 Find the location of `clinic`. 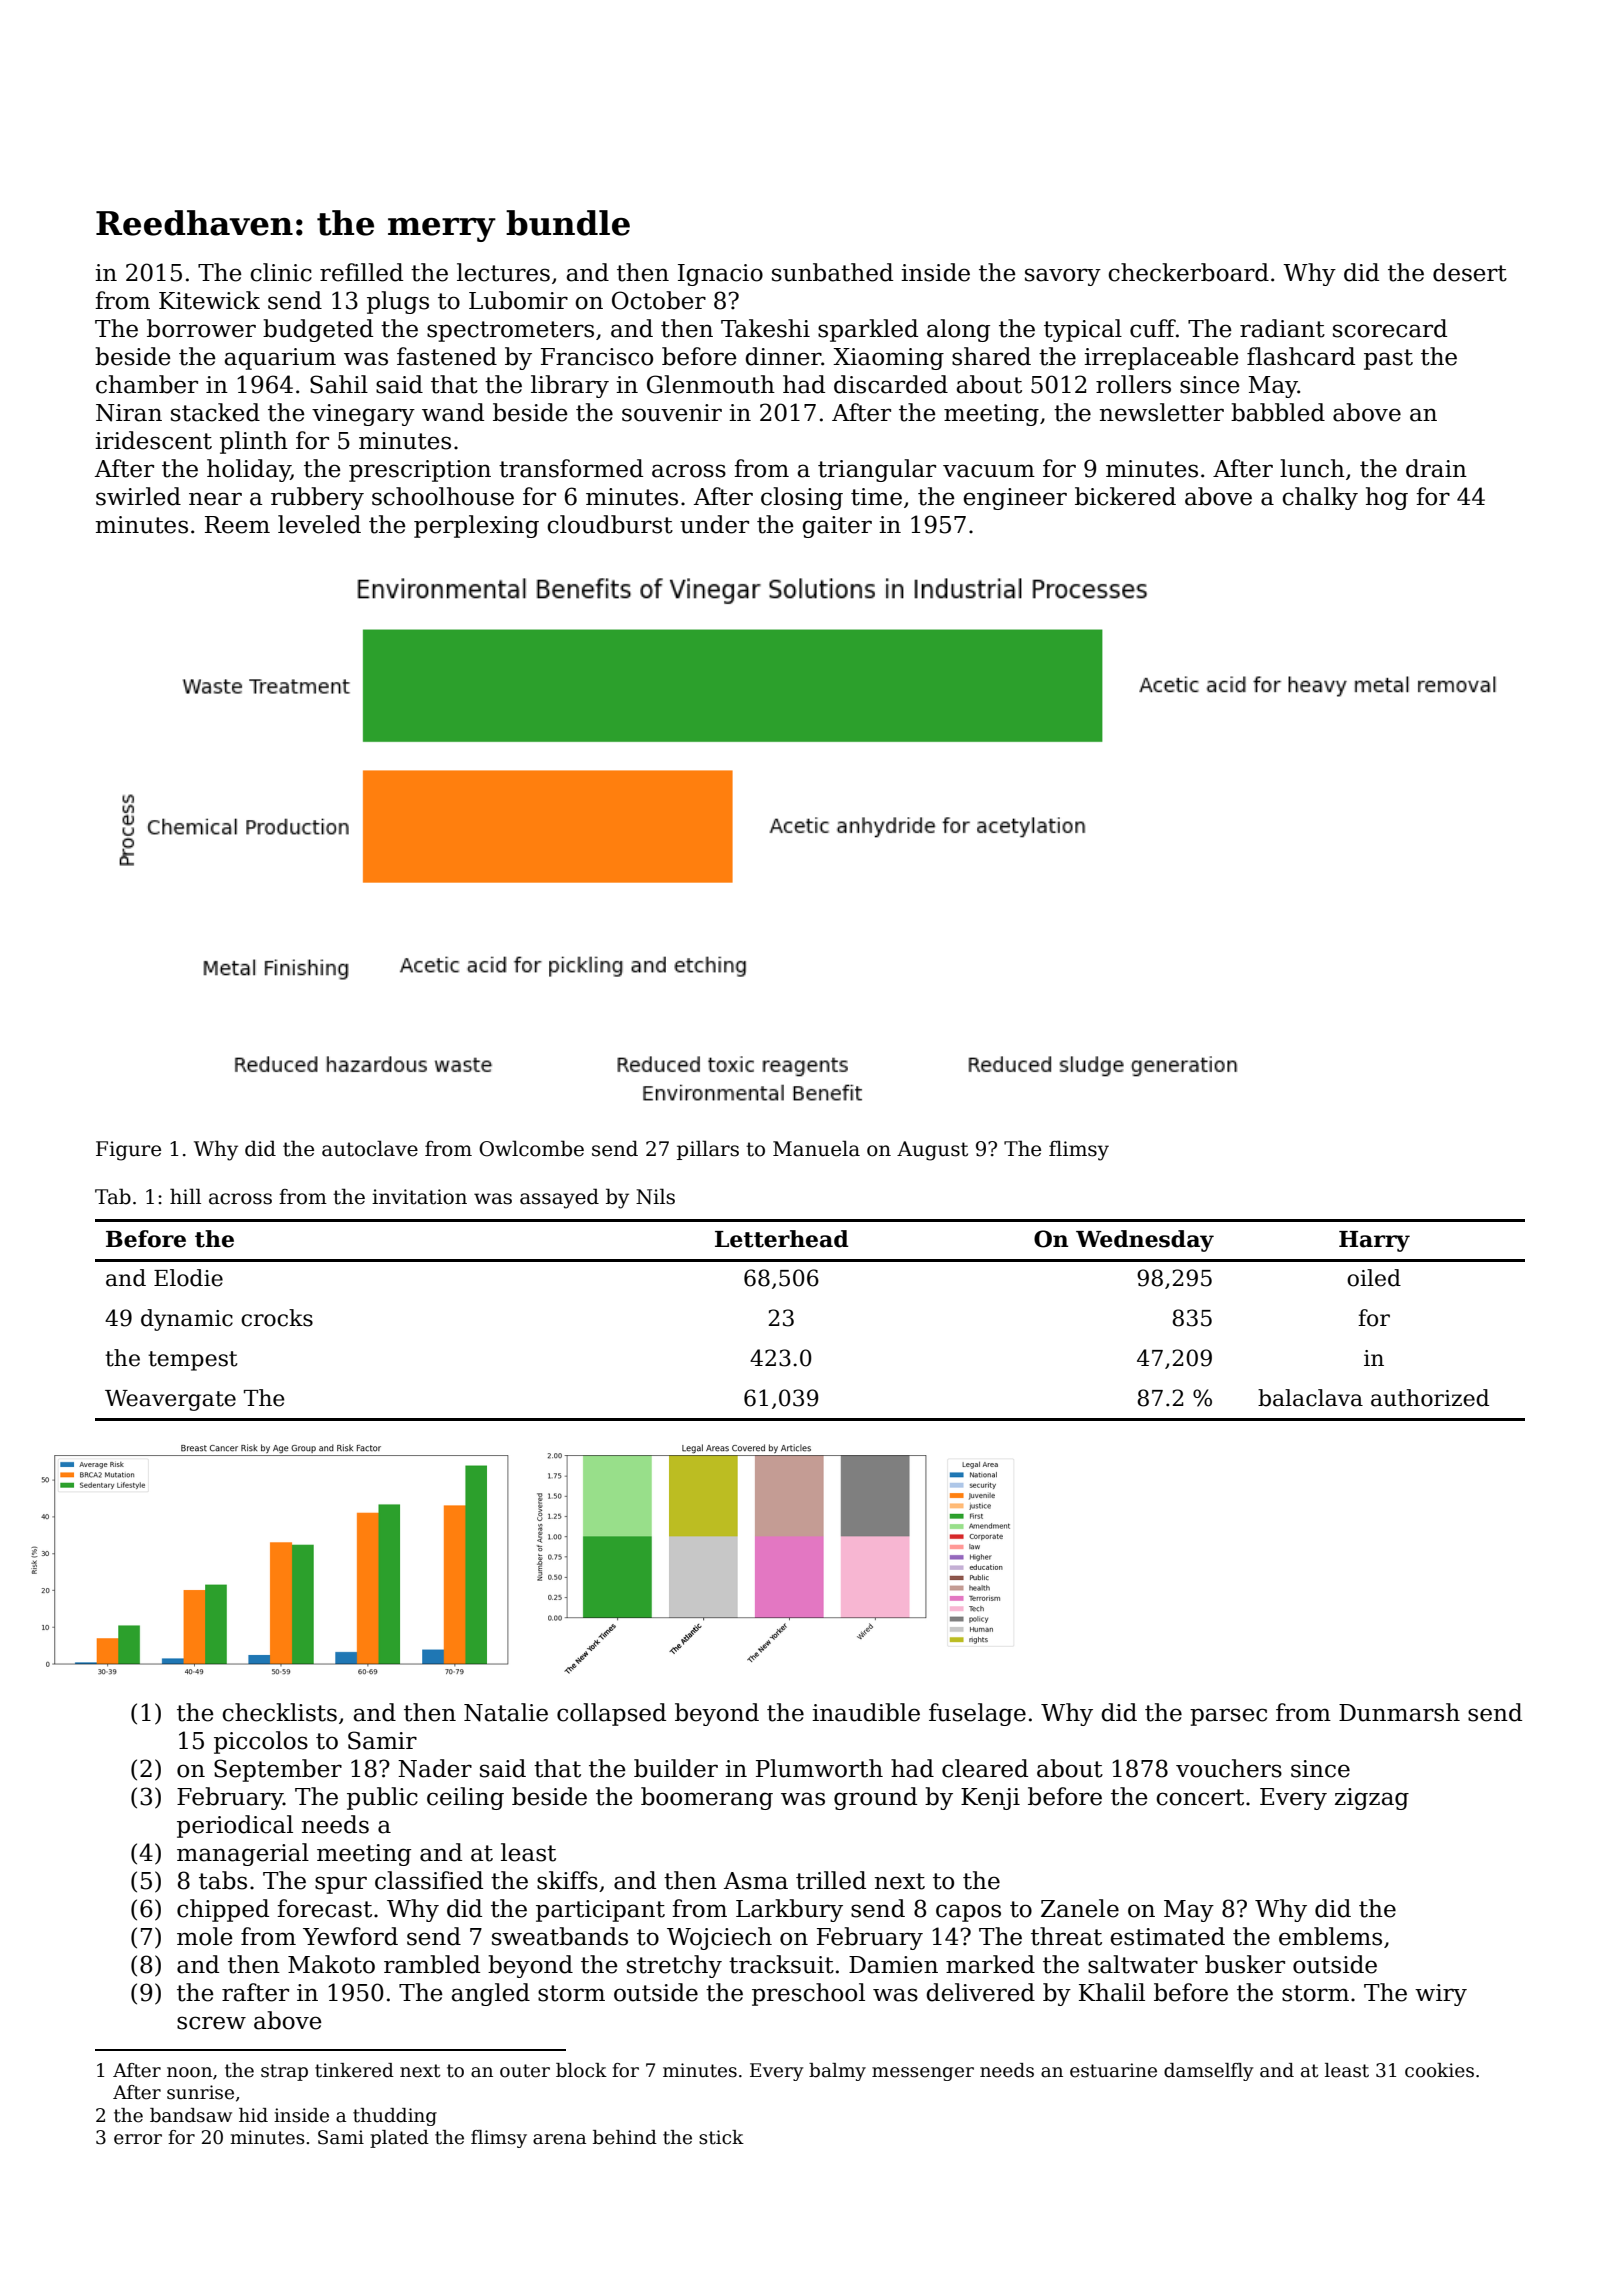

clinic is located at coordinates (281, 272).
